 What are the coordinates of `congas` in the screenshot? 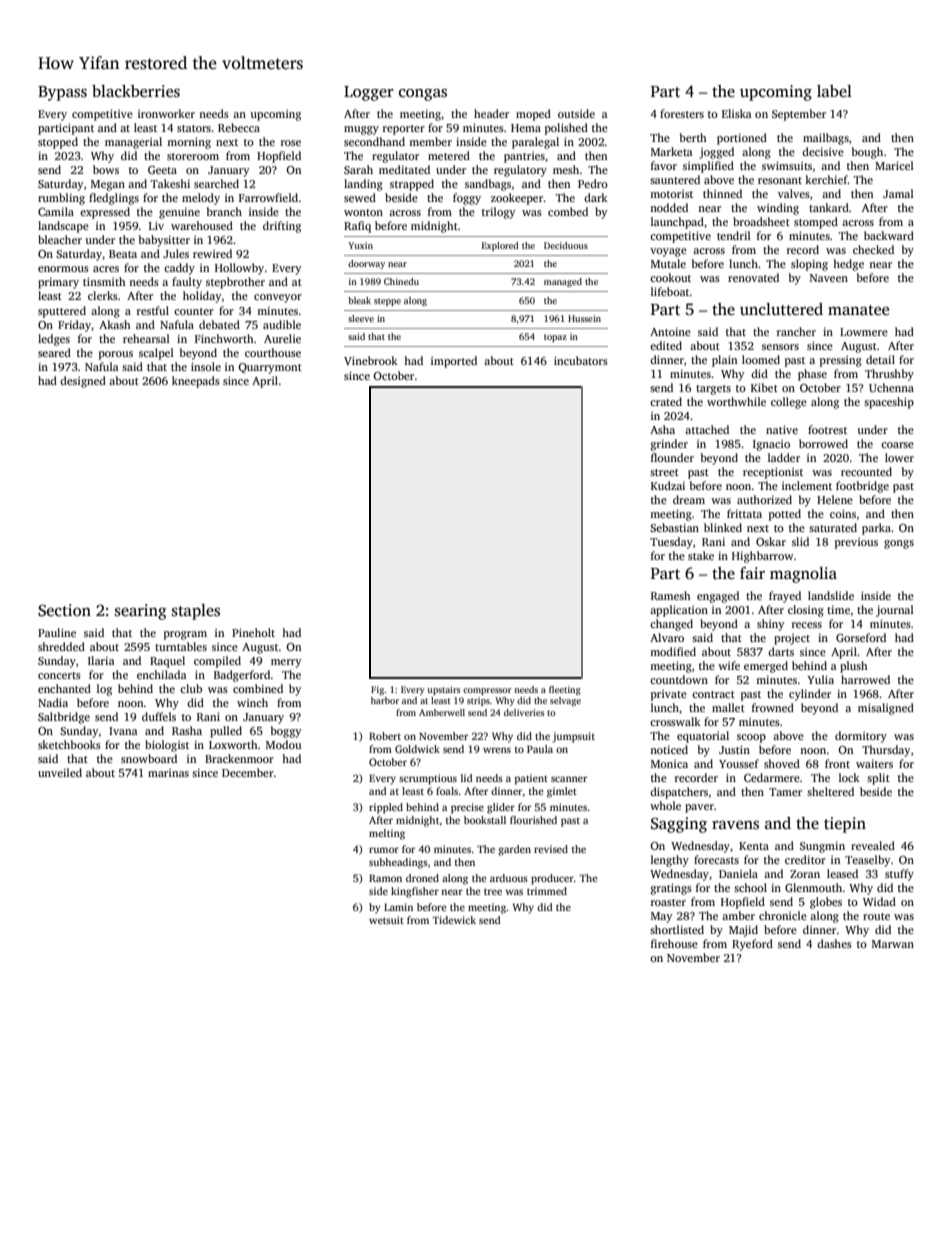 It's located at (423, 95).
